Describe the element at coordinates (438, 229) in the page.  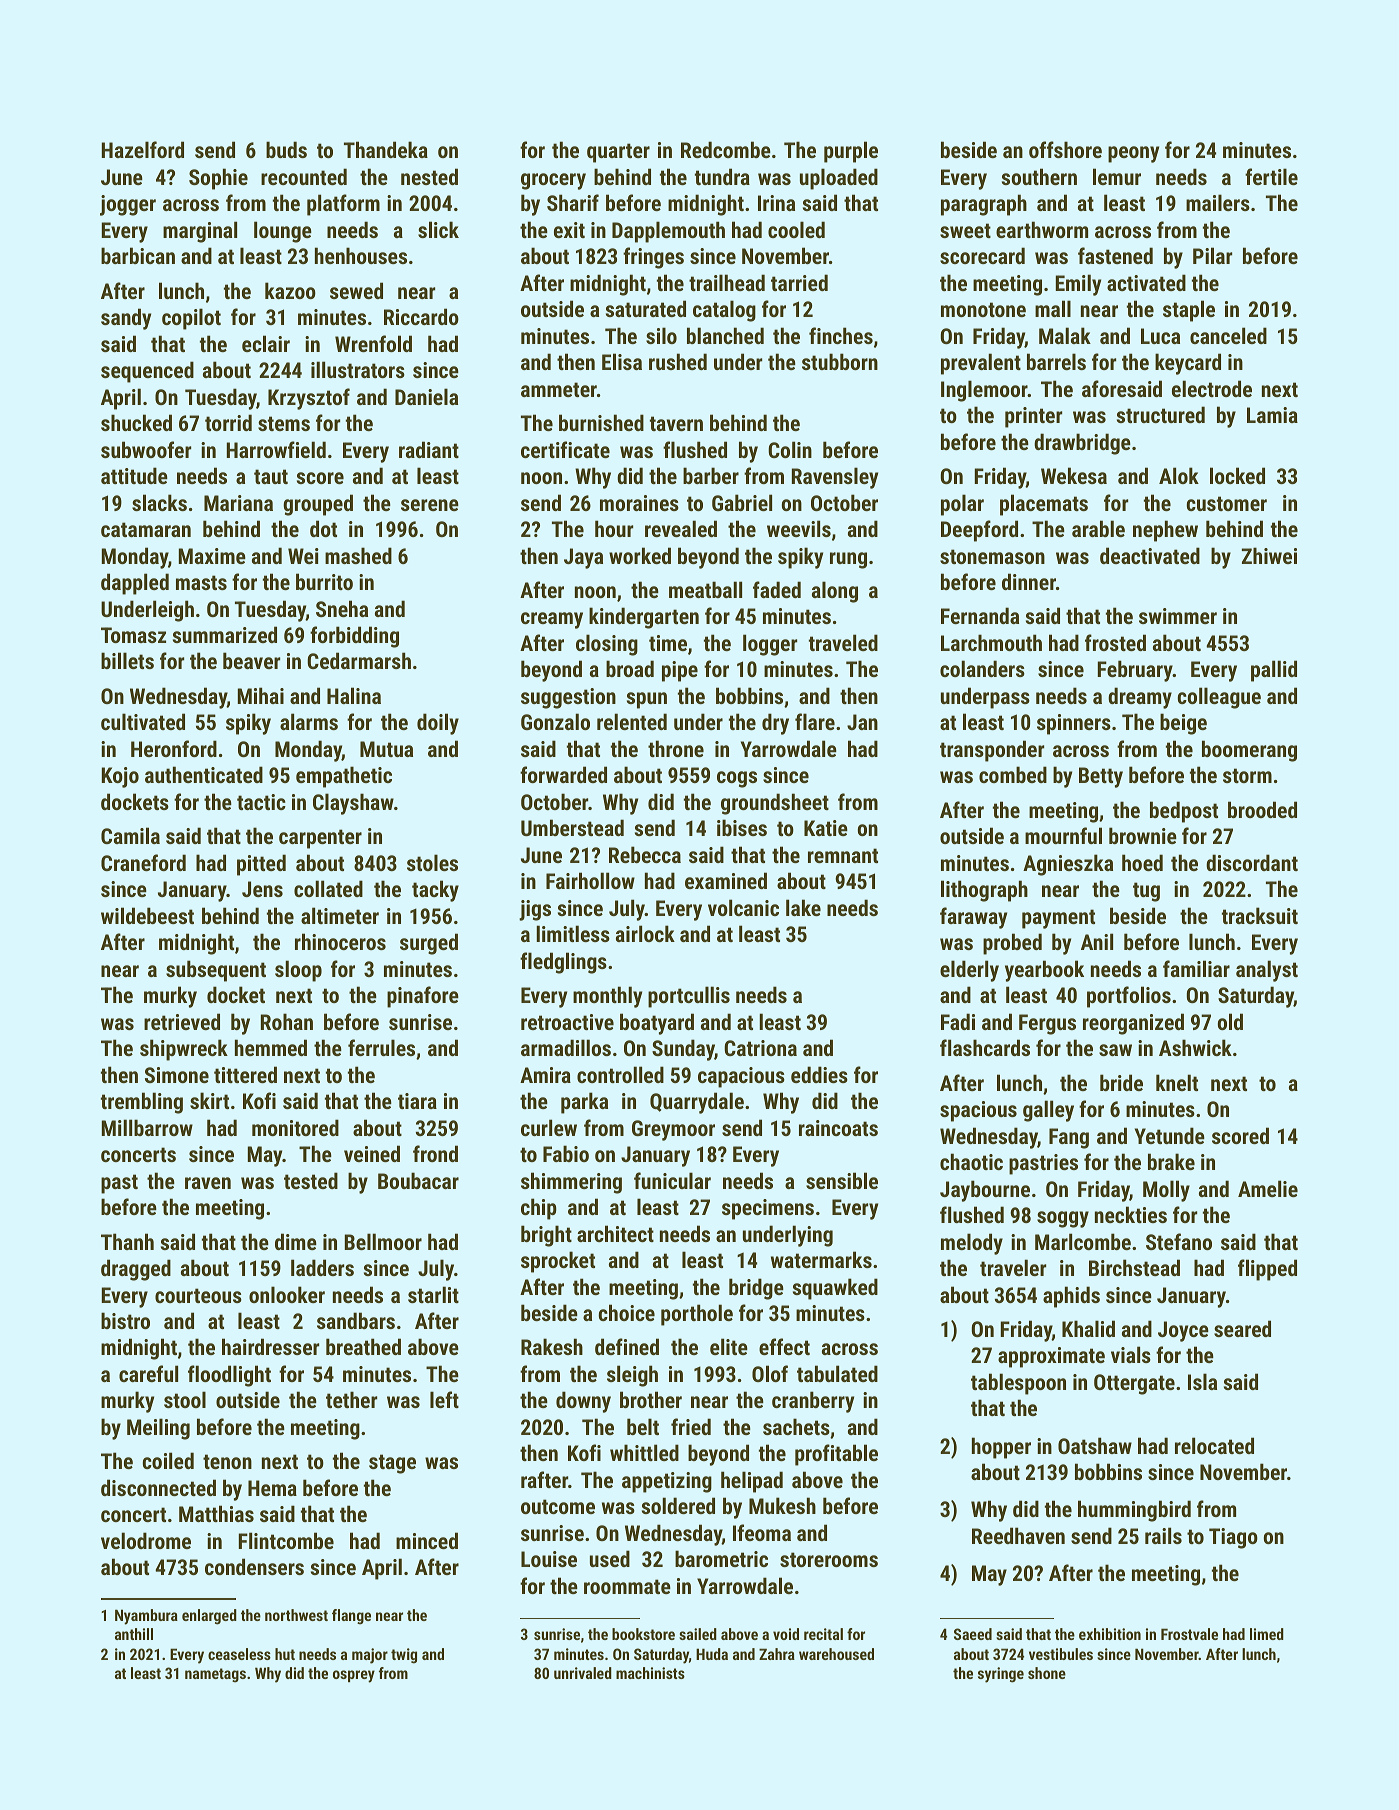
I see `slick` at that location.
